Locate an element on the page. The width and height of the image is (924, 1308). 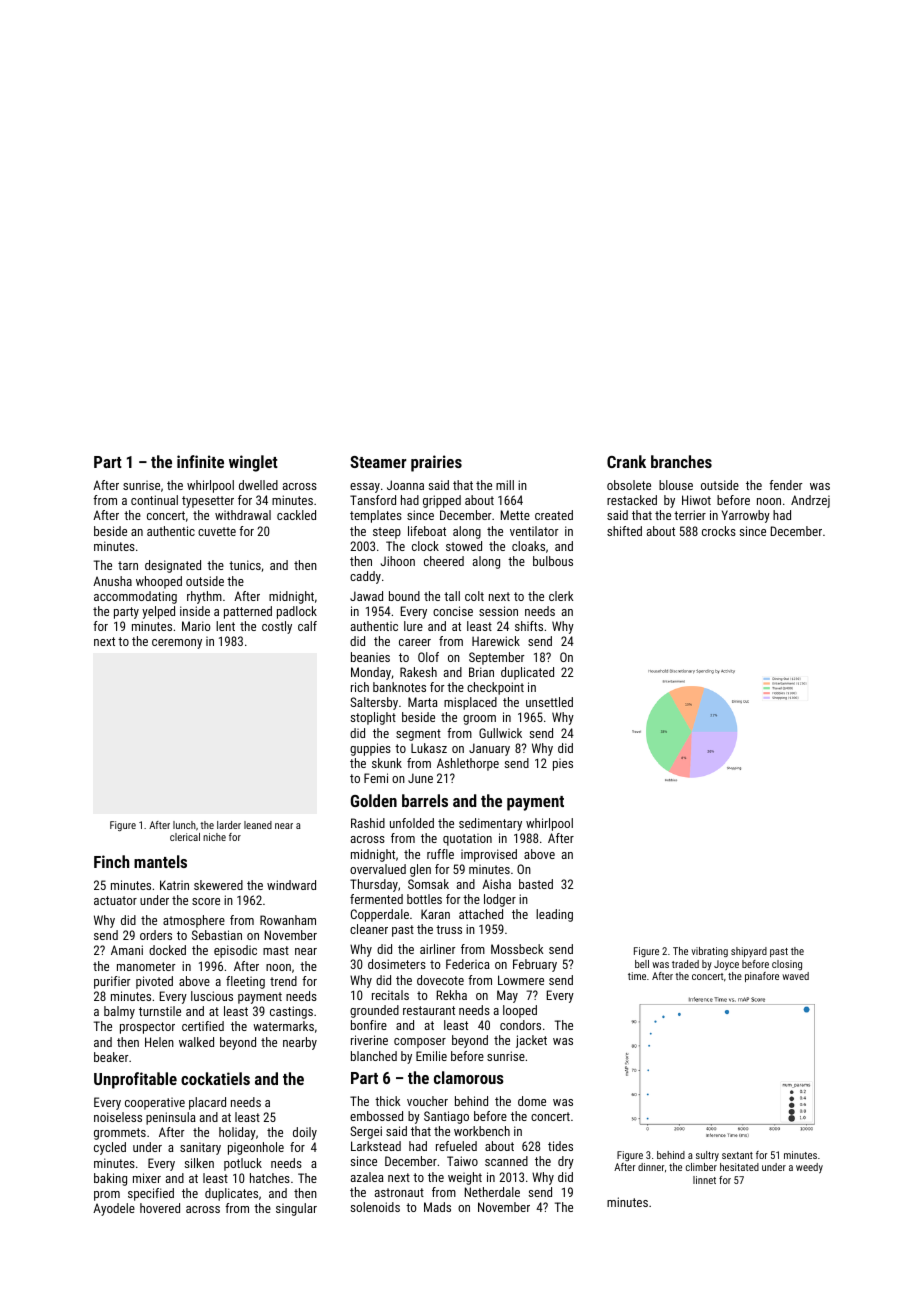
prairies is located at coordinates (436, 463).
